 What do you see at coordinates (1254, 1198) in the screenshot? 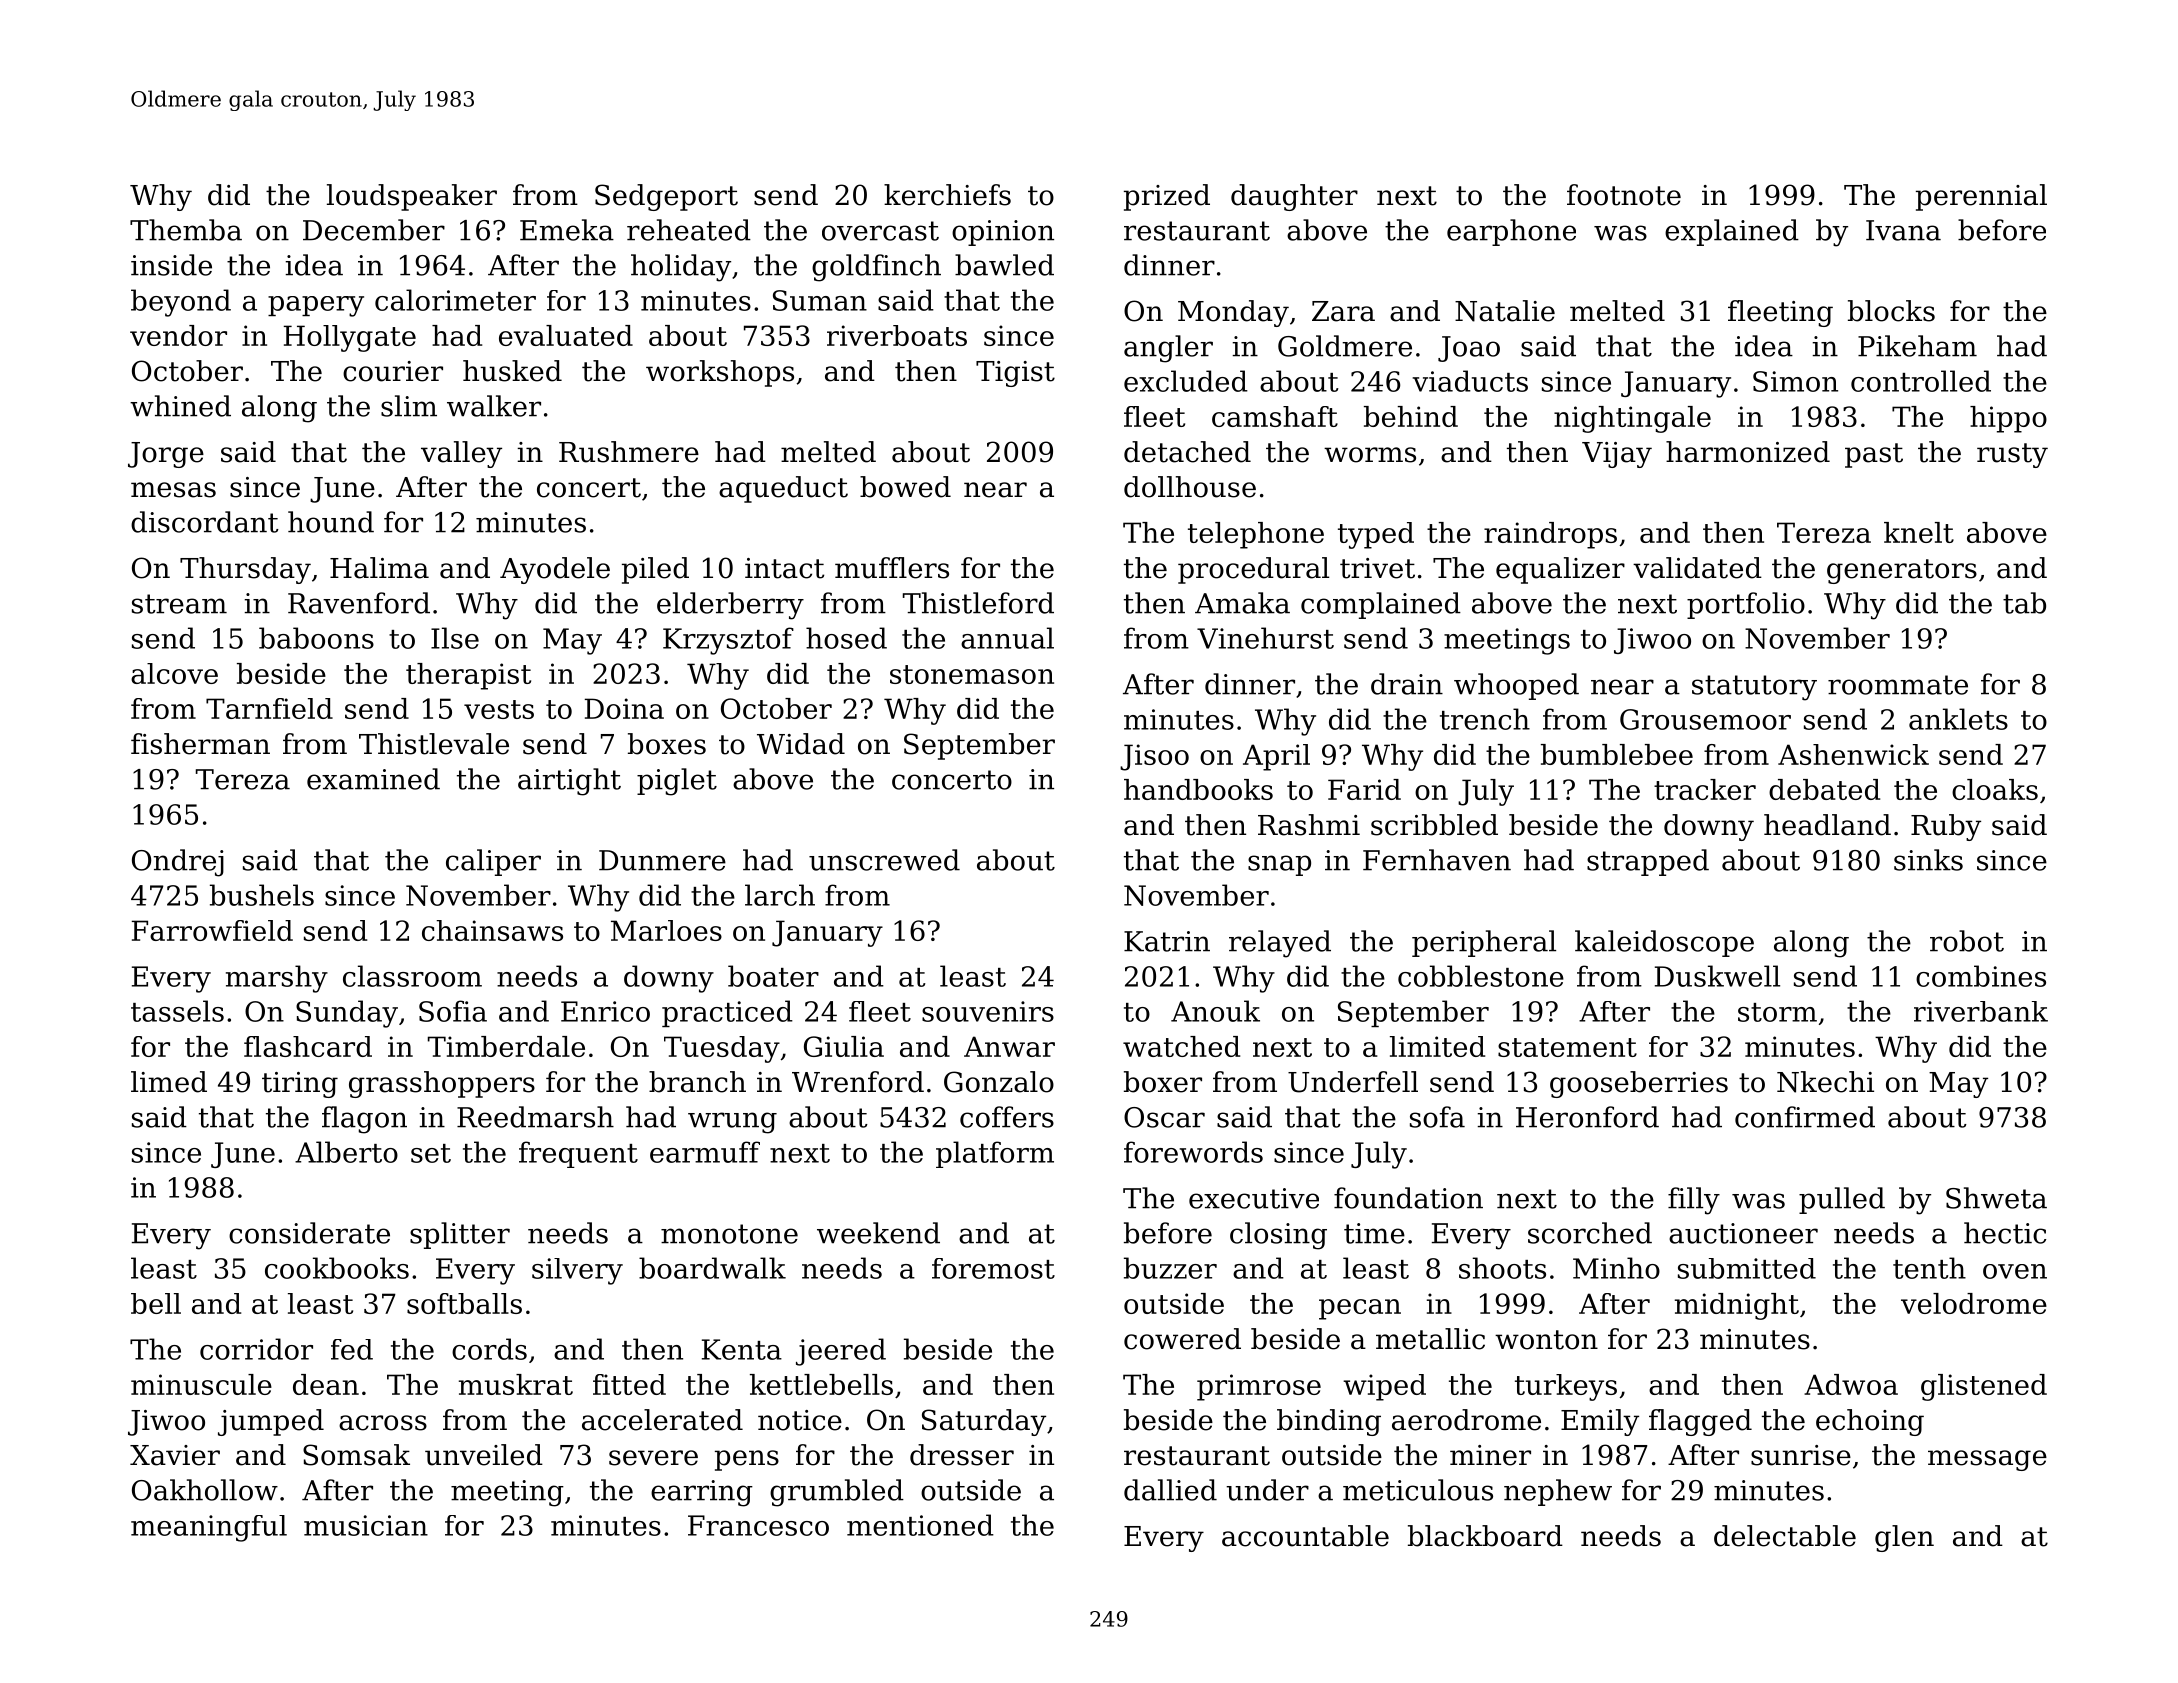
I see `executive` at bounding box center [1254, 1198].
